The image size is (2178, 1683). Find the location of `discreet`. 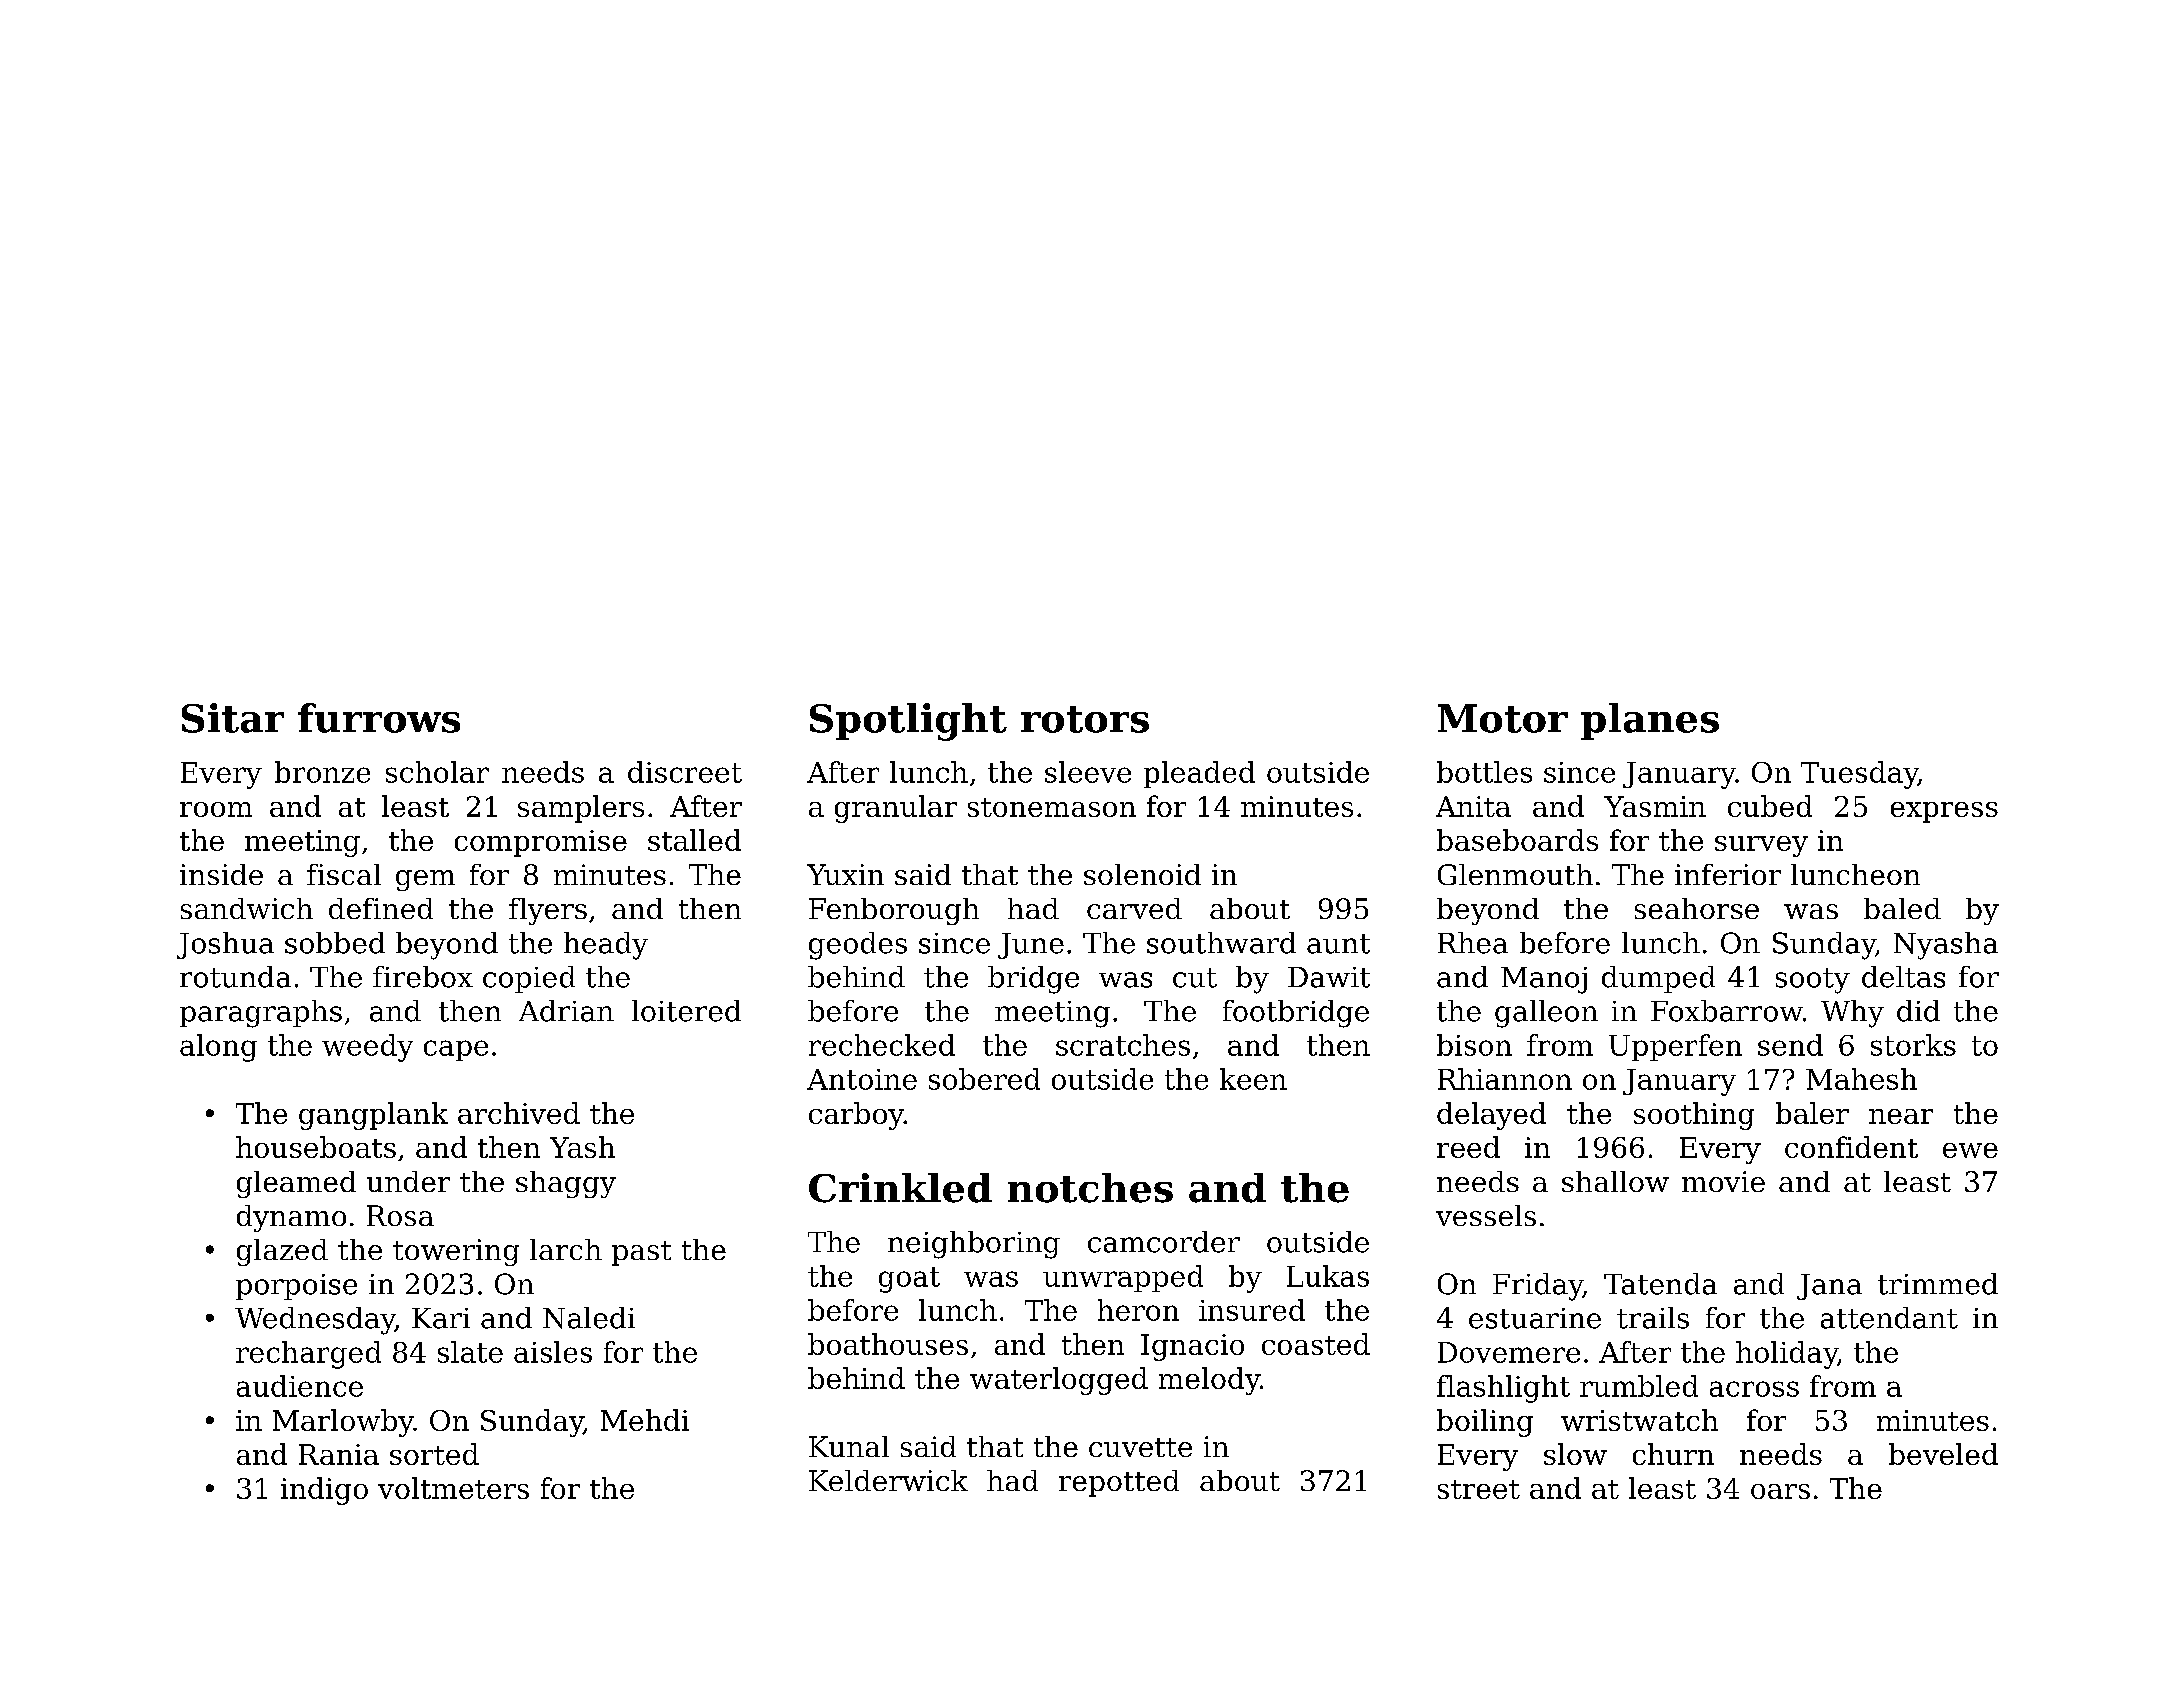

discreet is located at coordinates (685, 772).
